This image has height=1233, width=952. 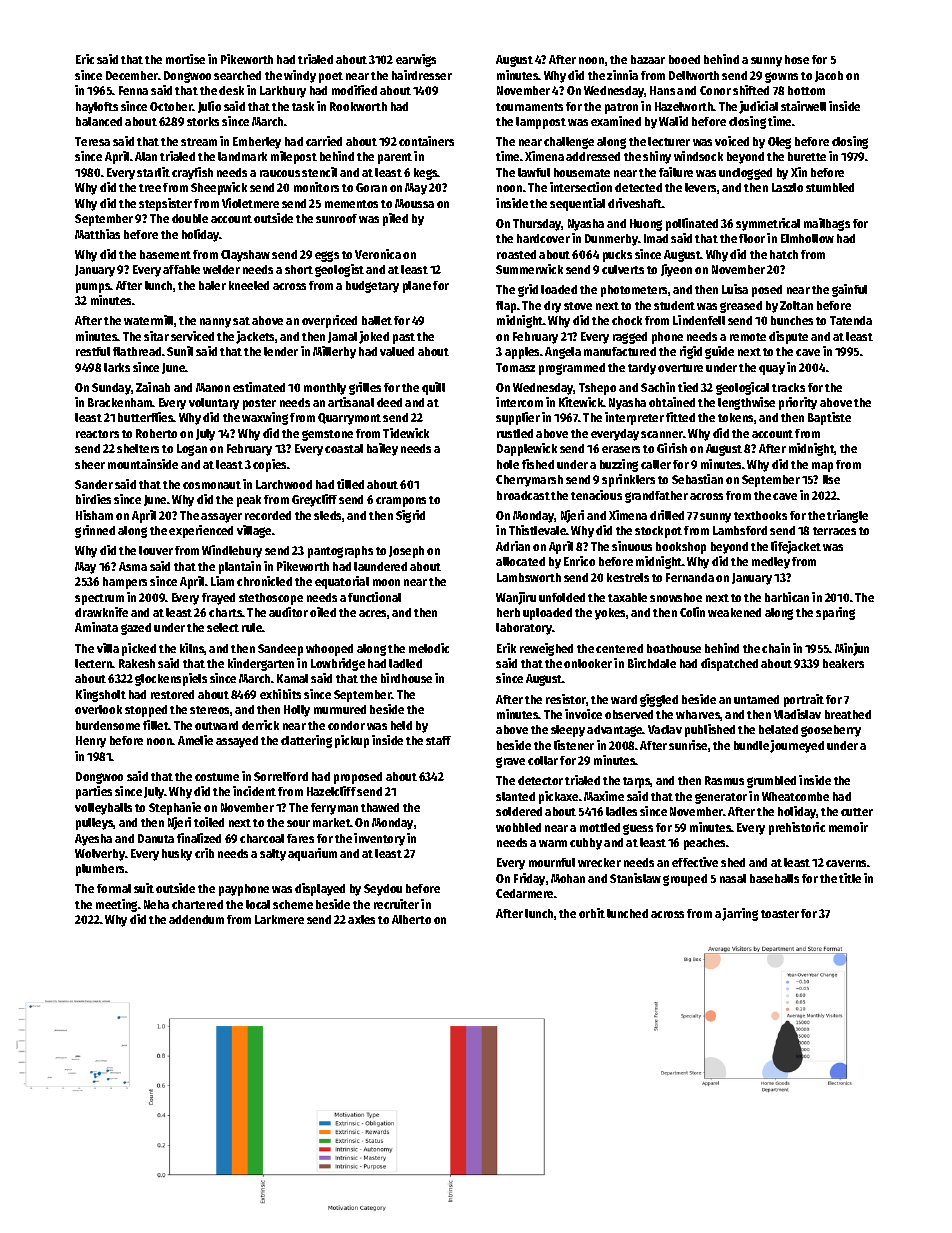 I want to click on parties, so click(x=94, y=792).
